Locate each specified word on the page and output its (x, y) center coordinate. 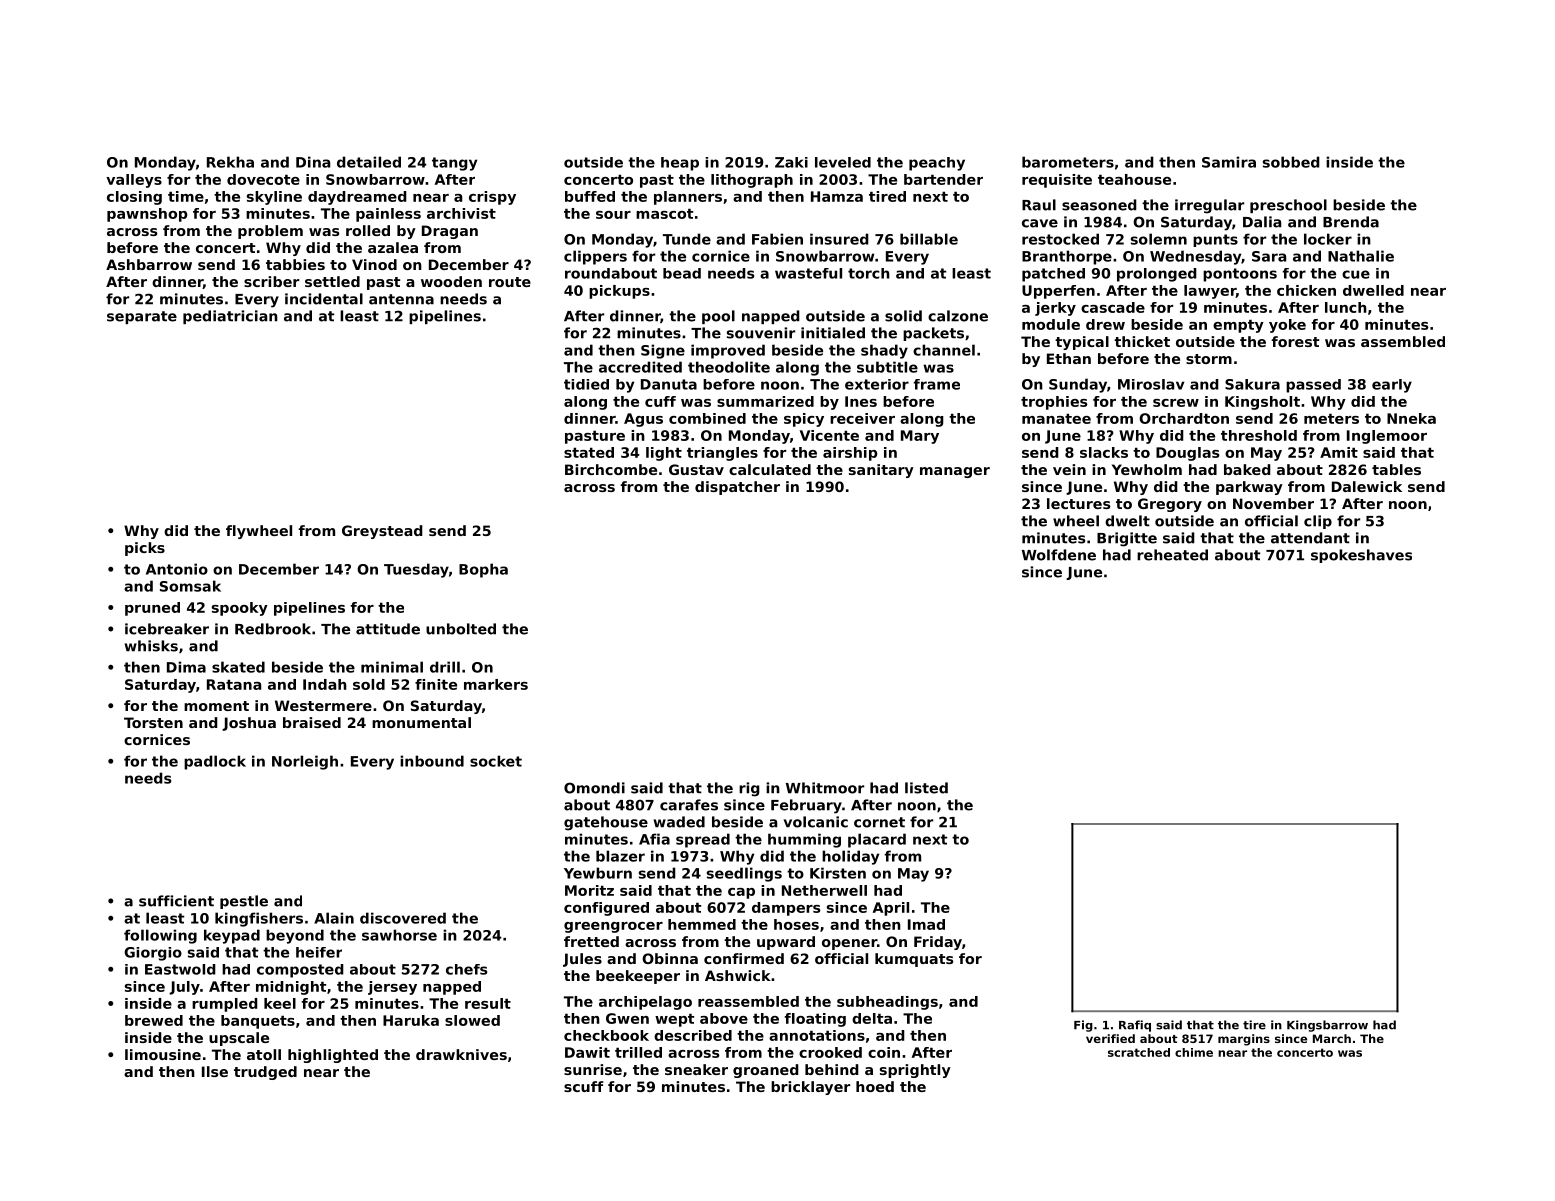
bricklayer (810, 1088)
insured (839, 239)
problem (270, 232)
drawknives (461, 1054)
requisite (1057, 181)
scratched (1139, 1052)
